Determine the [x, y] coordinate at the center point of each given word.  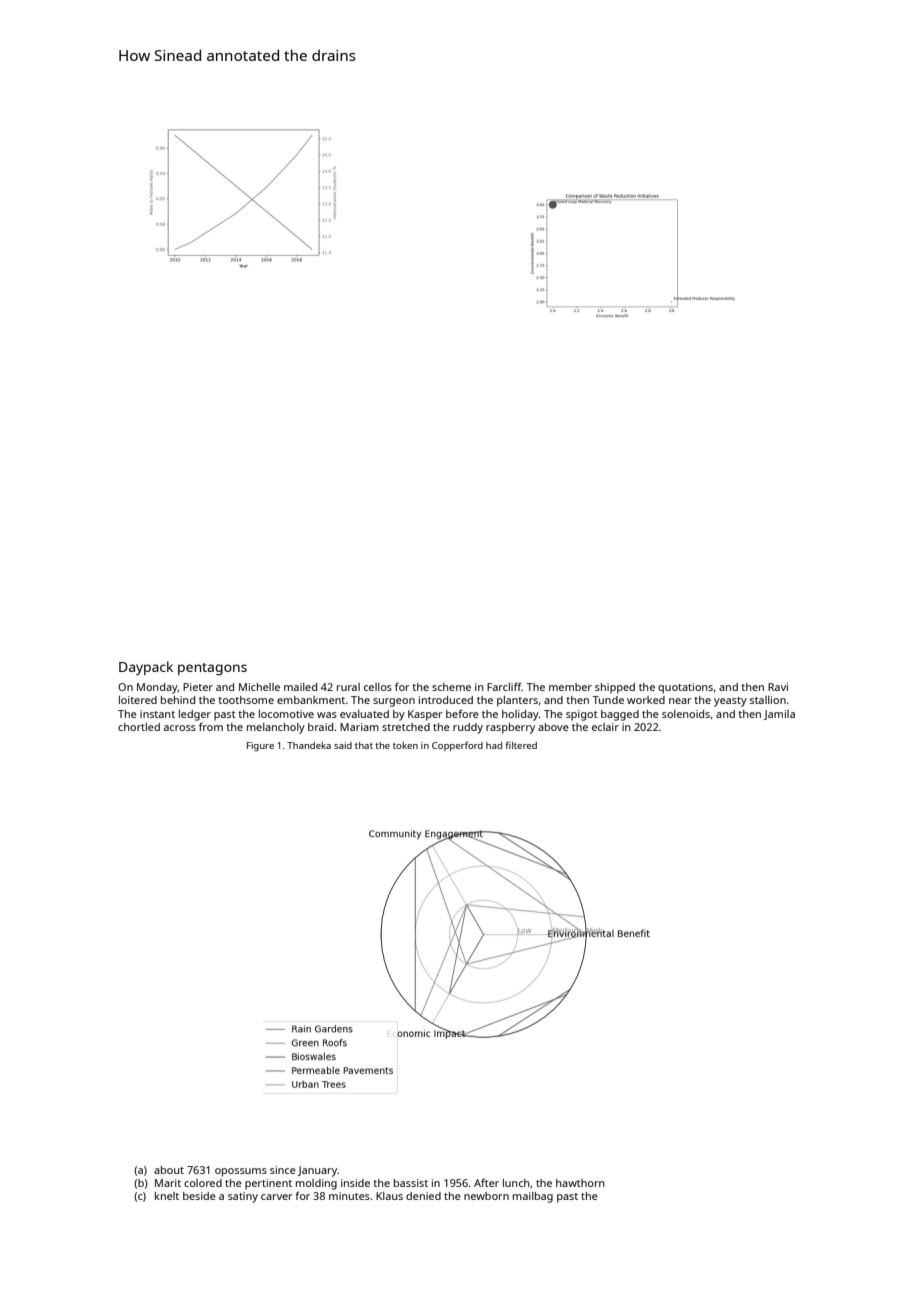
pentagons [212, 669]
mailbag [533, 1197]
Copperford [457, 746]
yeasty [730, 702]
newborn [486, 1196]
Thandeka [309, 745]
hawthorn [580, 1183]
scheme [451, 687]
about [169, 1170]
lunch [516, 1183]
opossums [241, 1172]
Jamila [779, 715]
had [494, 745]
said [343, 745]
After [486, 1182]
